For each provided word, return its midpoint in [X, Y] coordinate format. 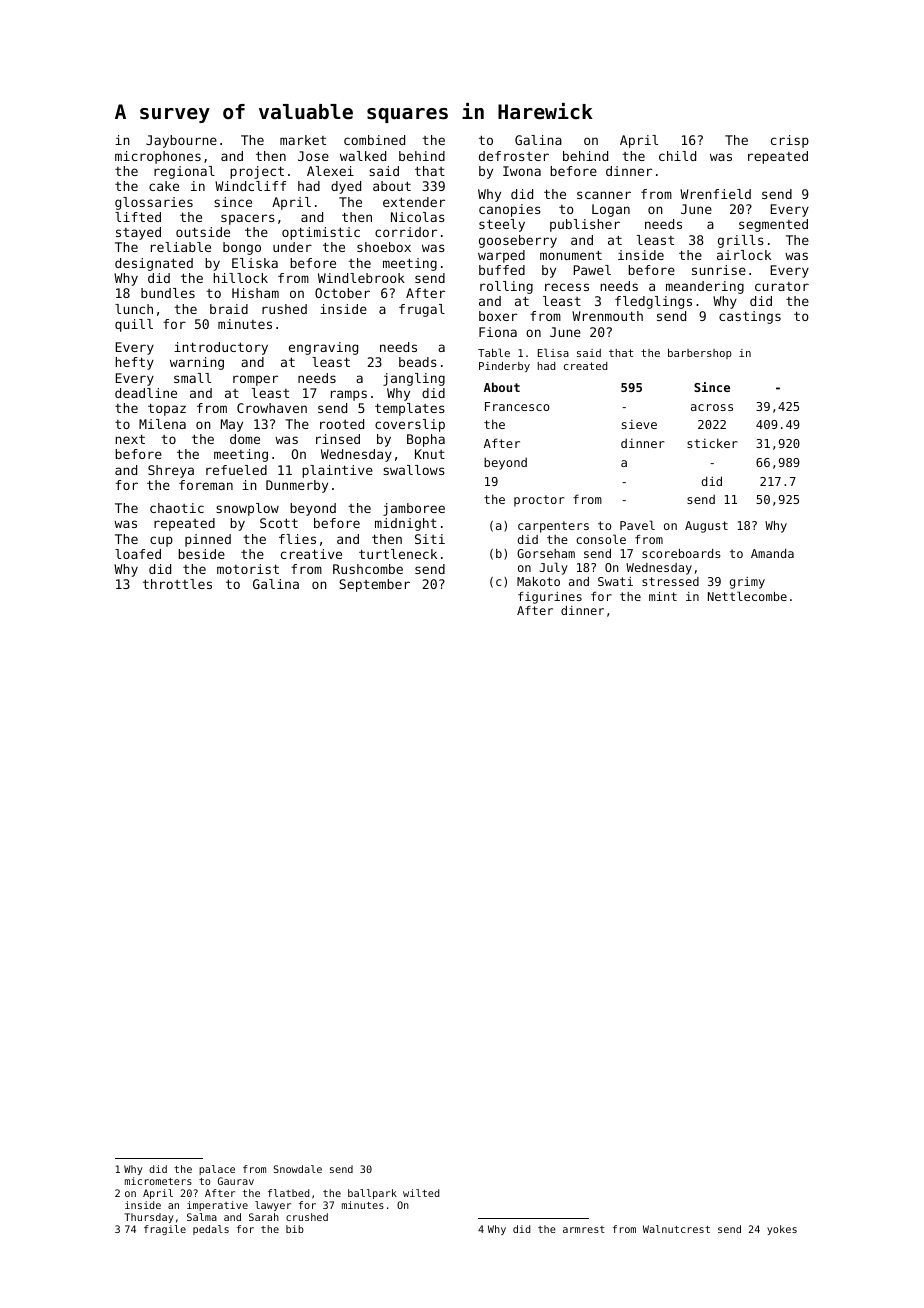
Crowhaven [272, 408]
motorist [248, 569]
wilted [421, 1193]
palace [217, 1170]
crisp [790, 141]
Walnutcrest [676, 1229]
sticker [712, 443]
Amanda [772, 553]
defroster [514, 156]
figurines [550, 598]
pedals [211, 1230]
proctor [539, 501]
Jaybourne [181, 141]
